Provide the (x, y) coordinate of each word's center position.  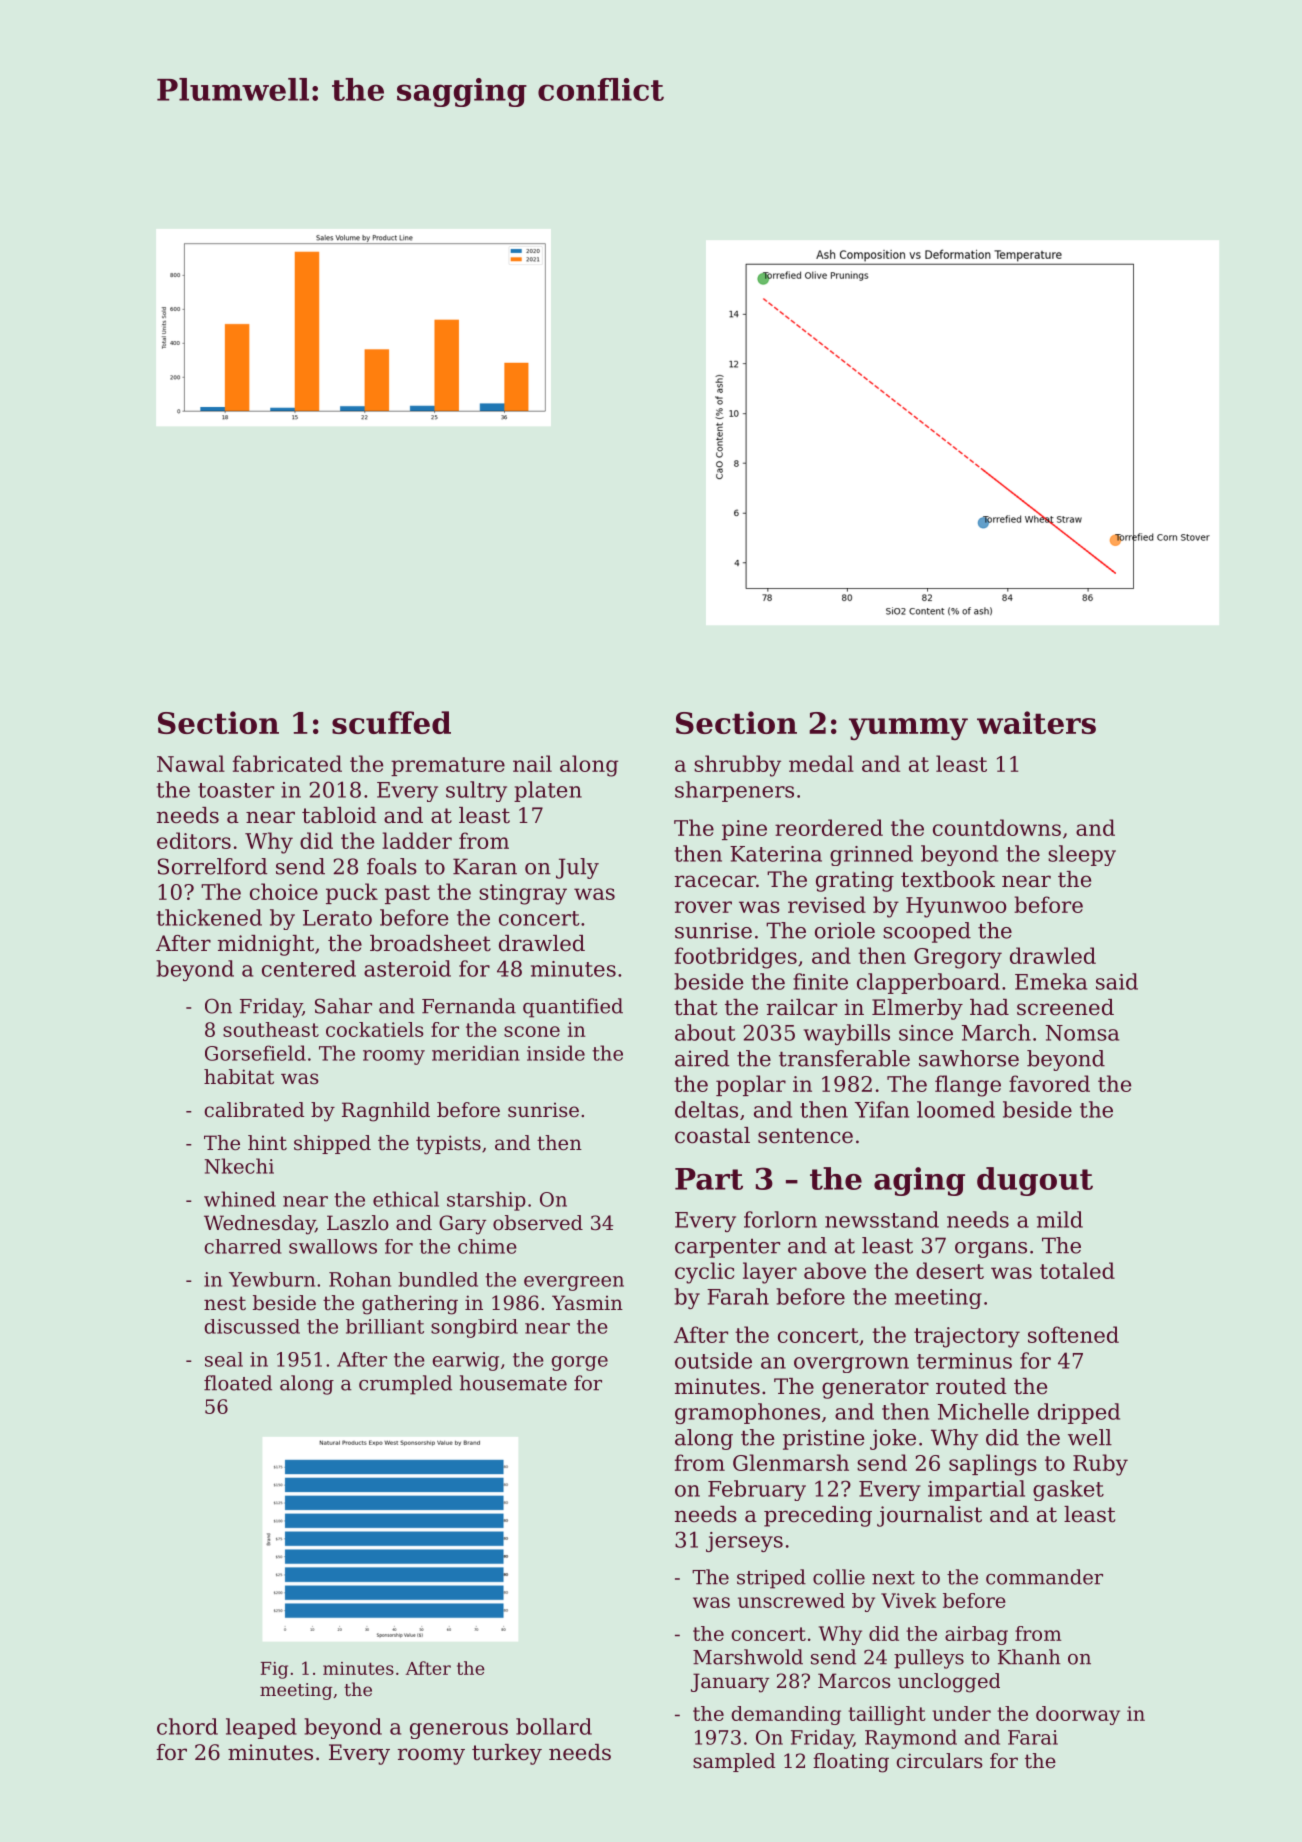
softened (1073, 1334)
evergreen (574, 1283)
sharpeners (734, 791)
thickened (209, 917)
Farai (1033, 1737)
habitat (239, 1077)
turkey (507, 1754)
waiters (1036, 722)
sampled (734, 1762)
